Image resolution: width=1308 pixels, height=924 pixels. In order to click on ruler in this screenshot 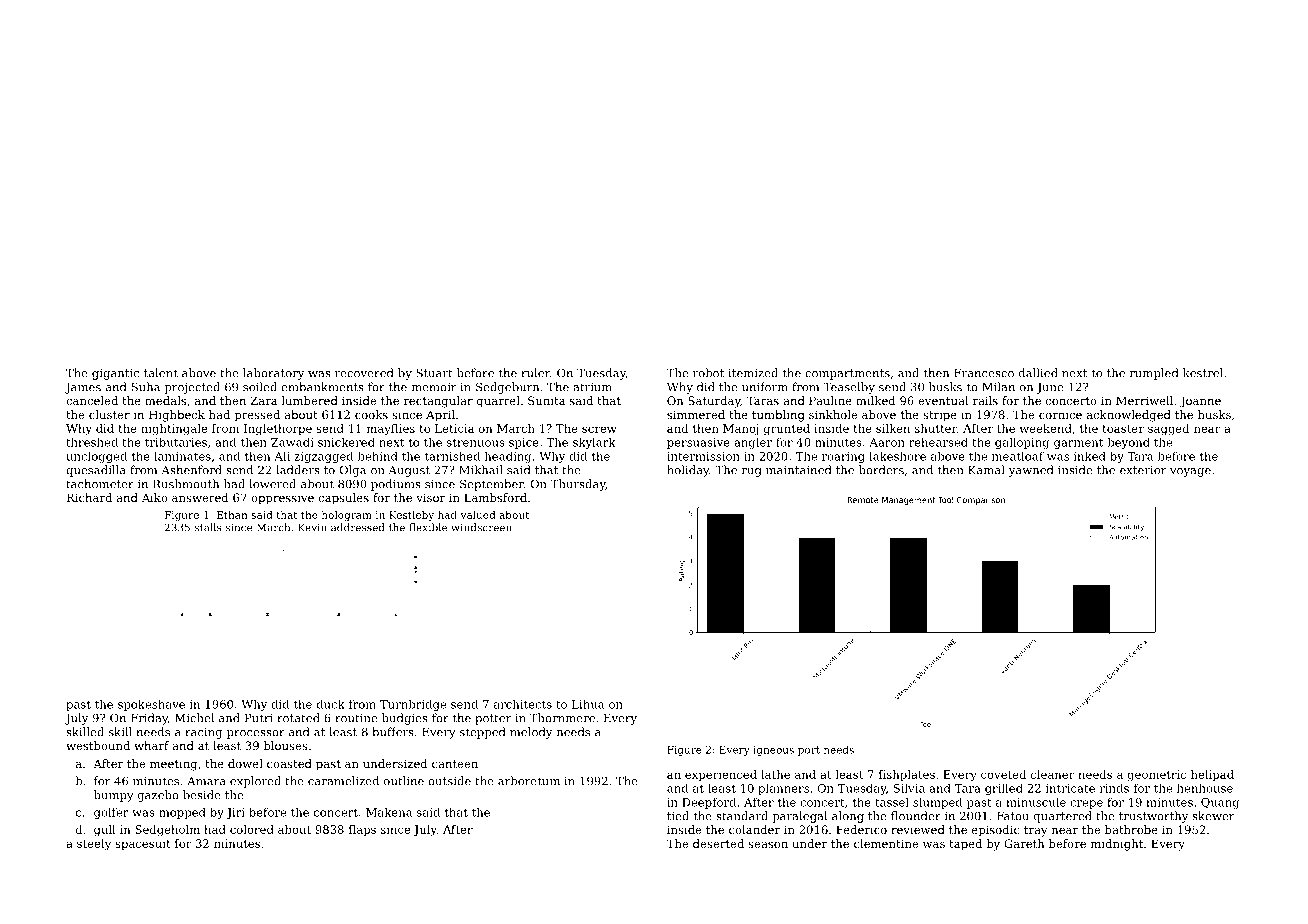, I will do `click(535, 373)`.
